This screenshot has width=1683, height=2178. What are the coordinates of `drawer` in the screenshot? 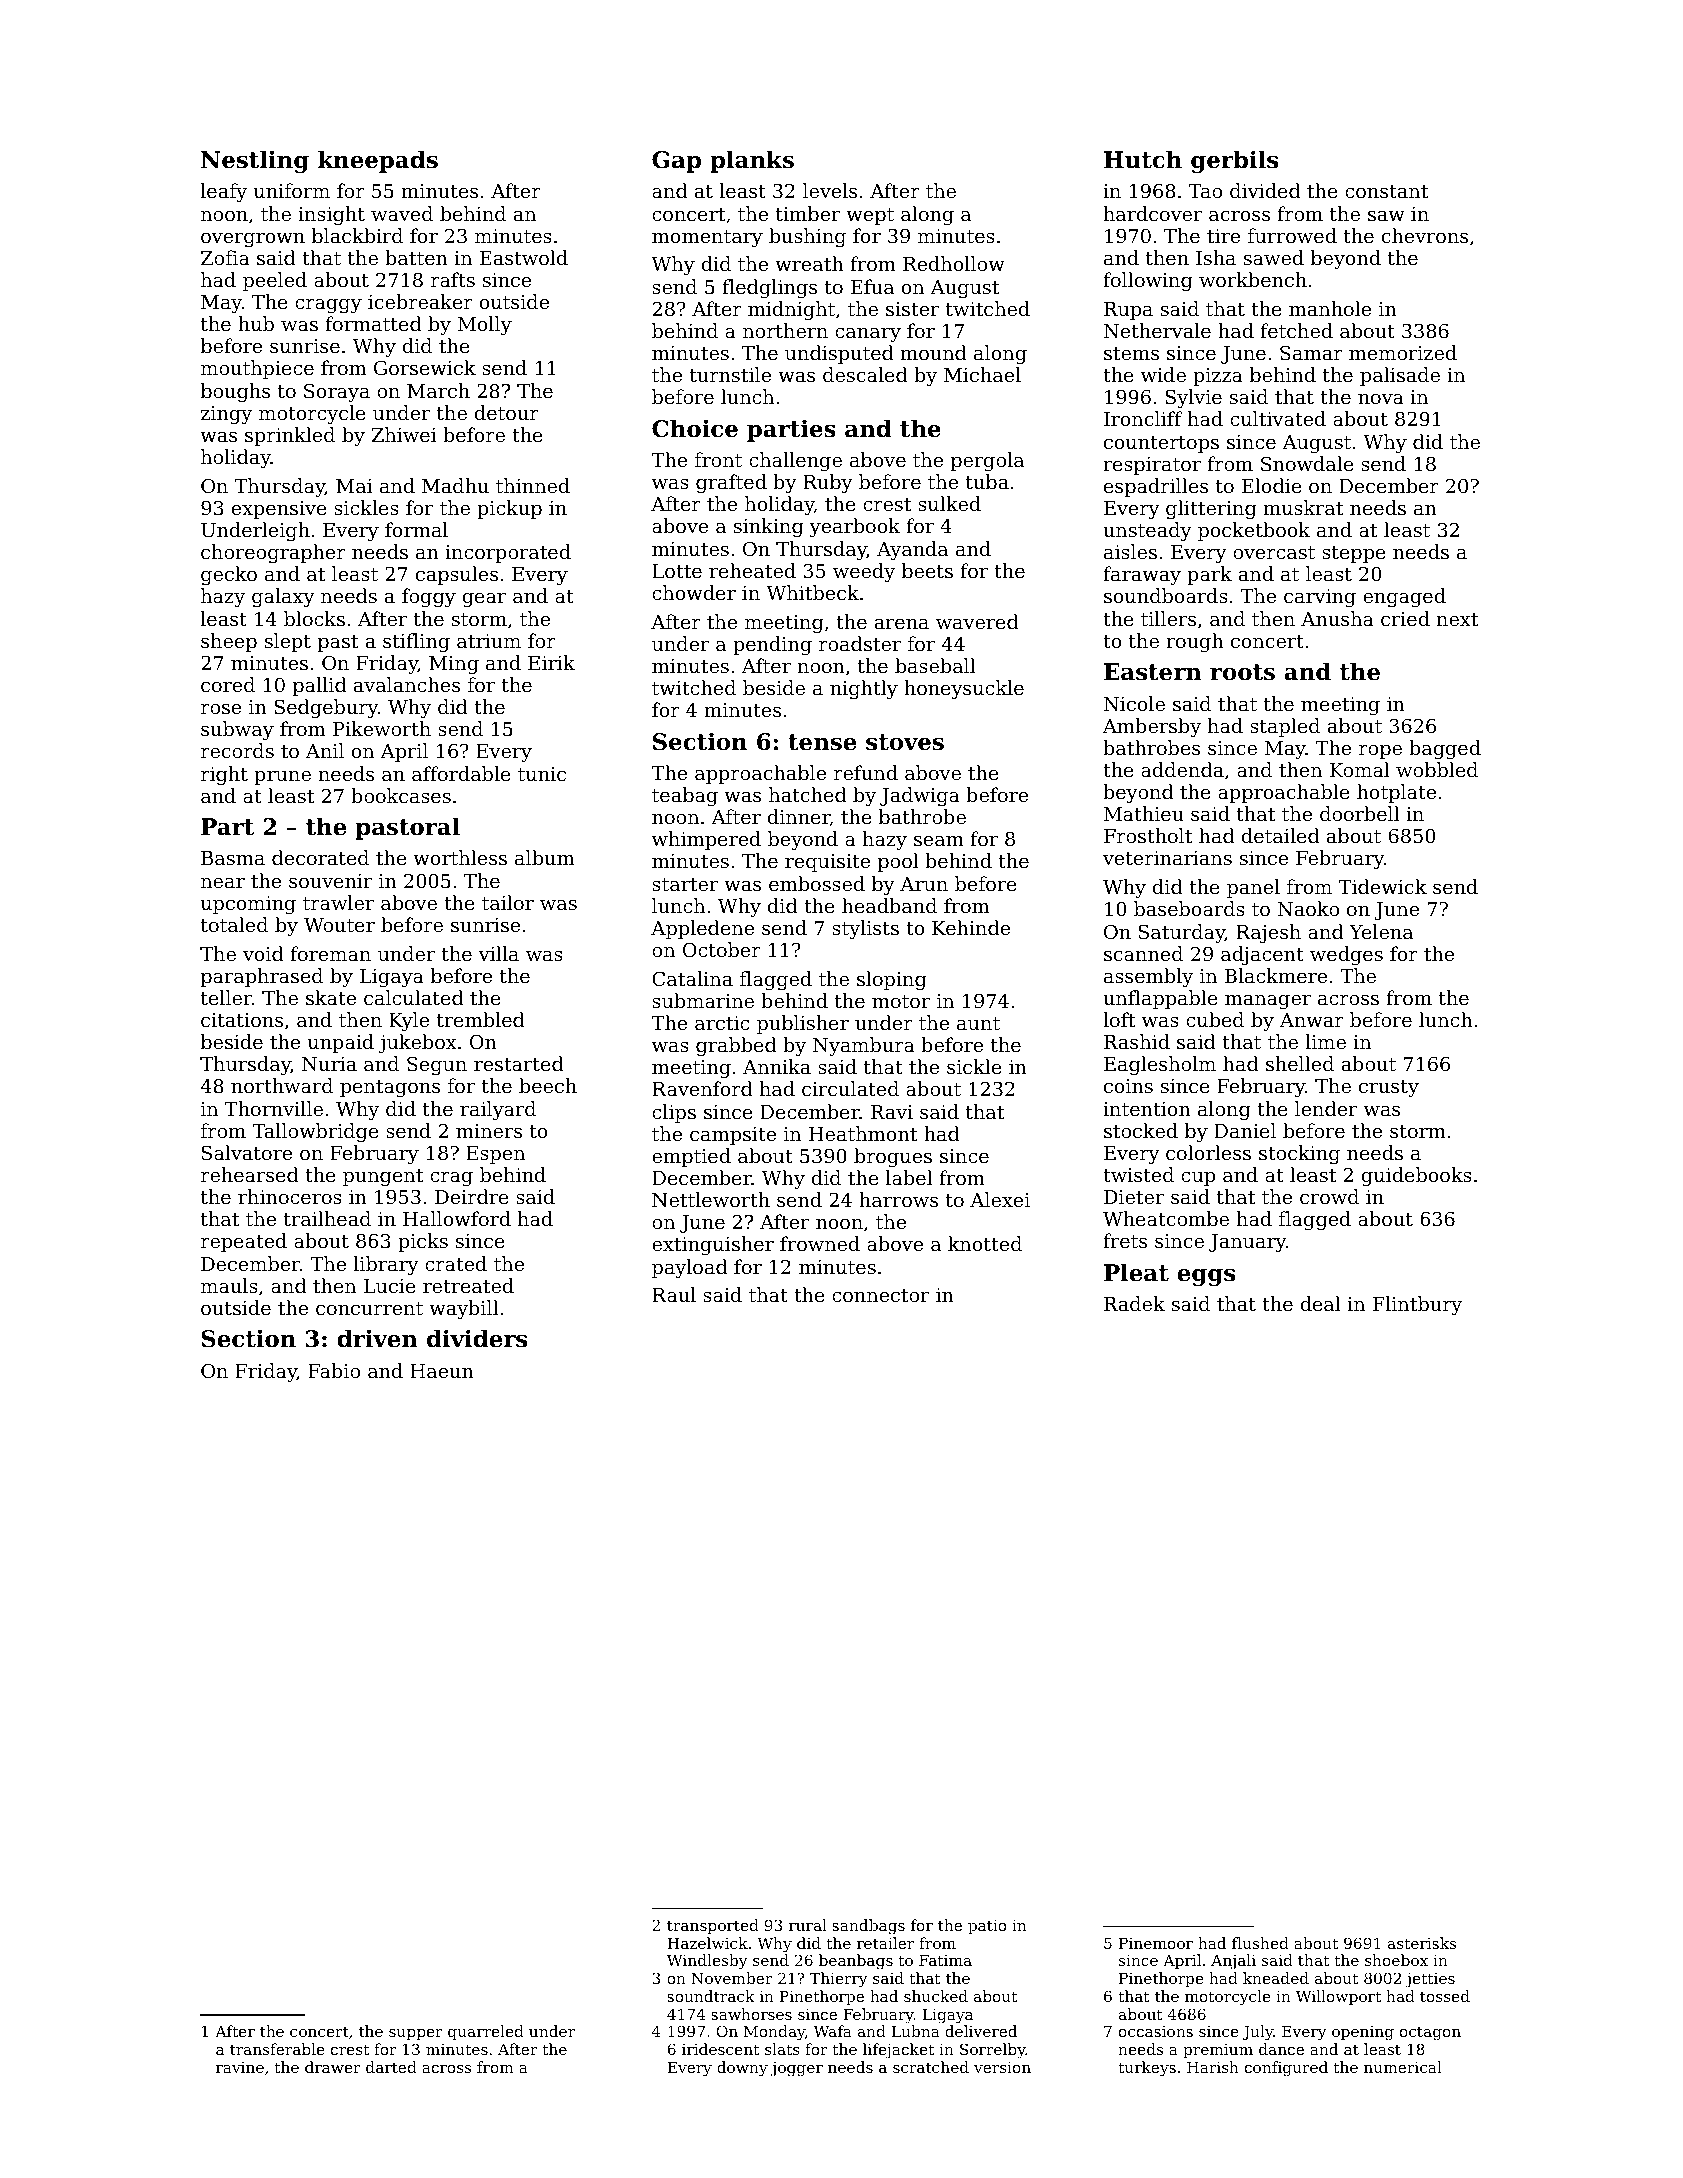 It's located at (333, 2067).
